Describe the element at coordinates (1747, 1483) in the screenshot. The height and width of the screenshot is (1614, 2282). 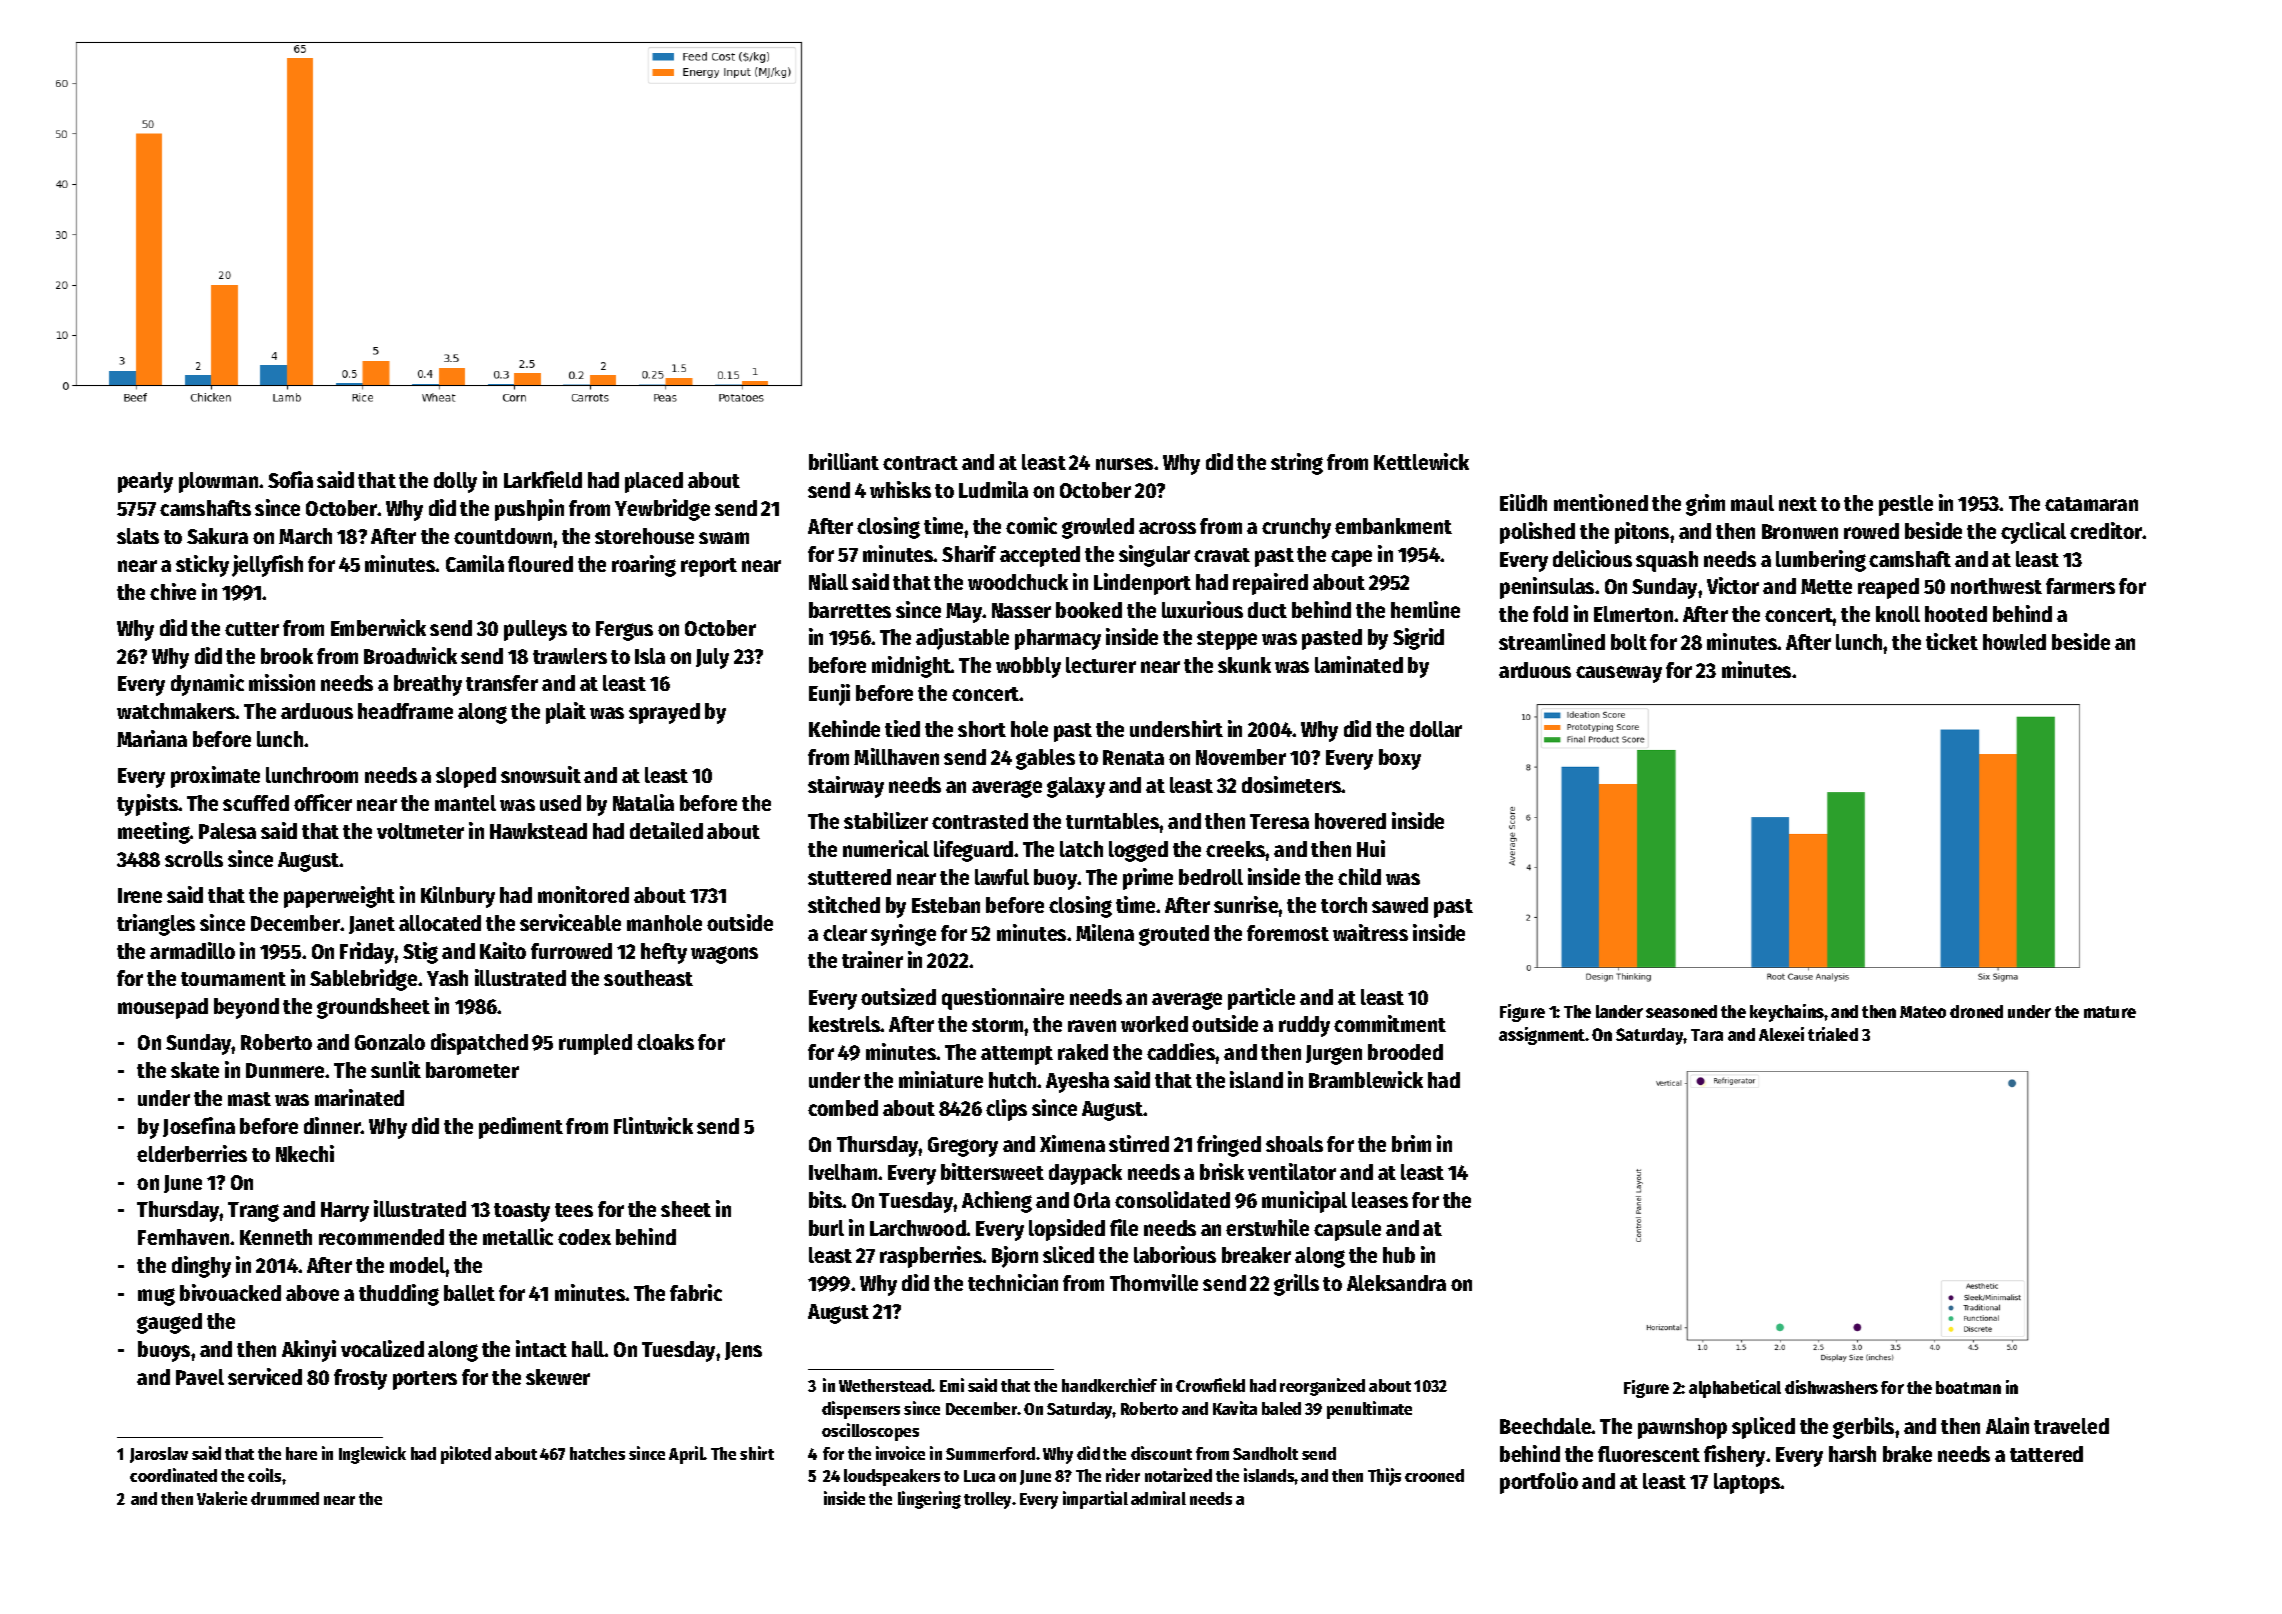
I see `laptops` at that location.
